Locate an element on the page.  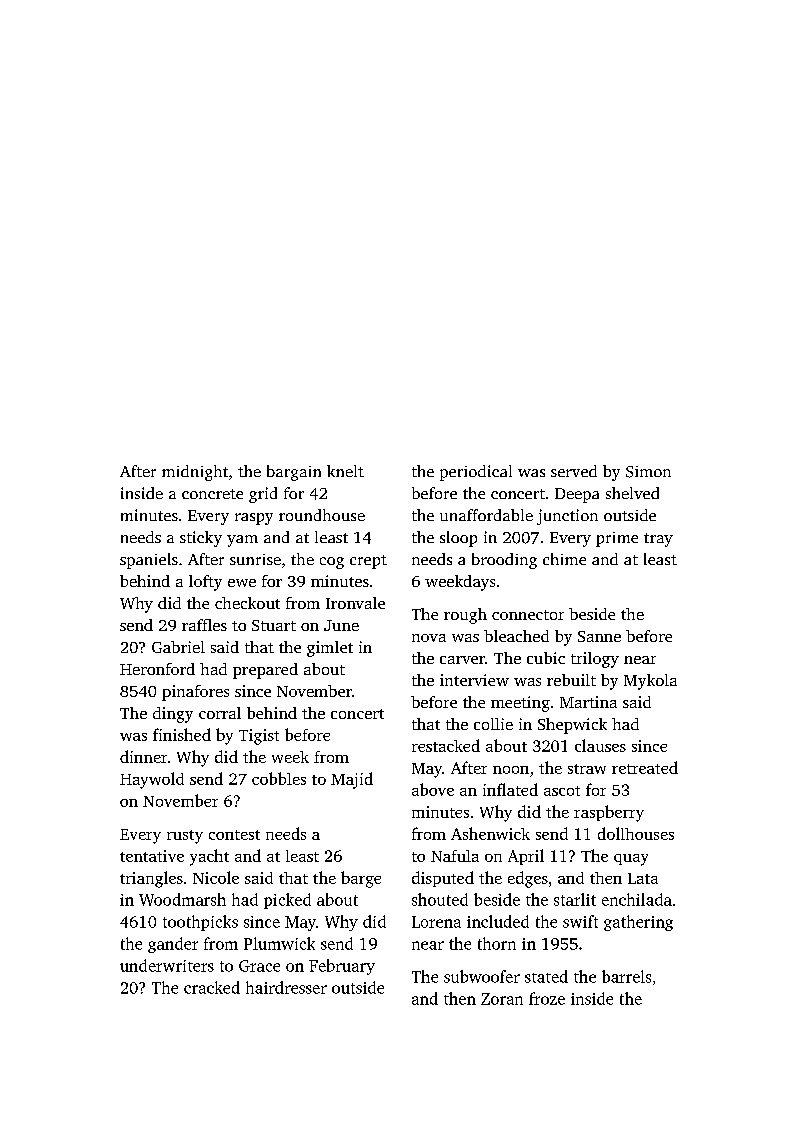
retreated is located at coordinates (645, 767).
